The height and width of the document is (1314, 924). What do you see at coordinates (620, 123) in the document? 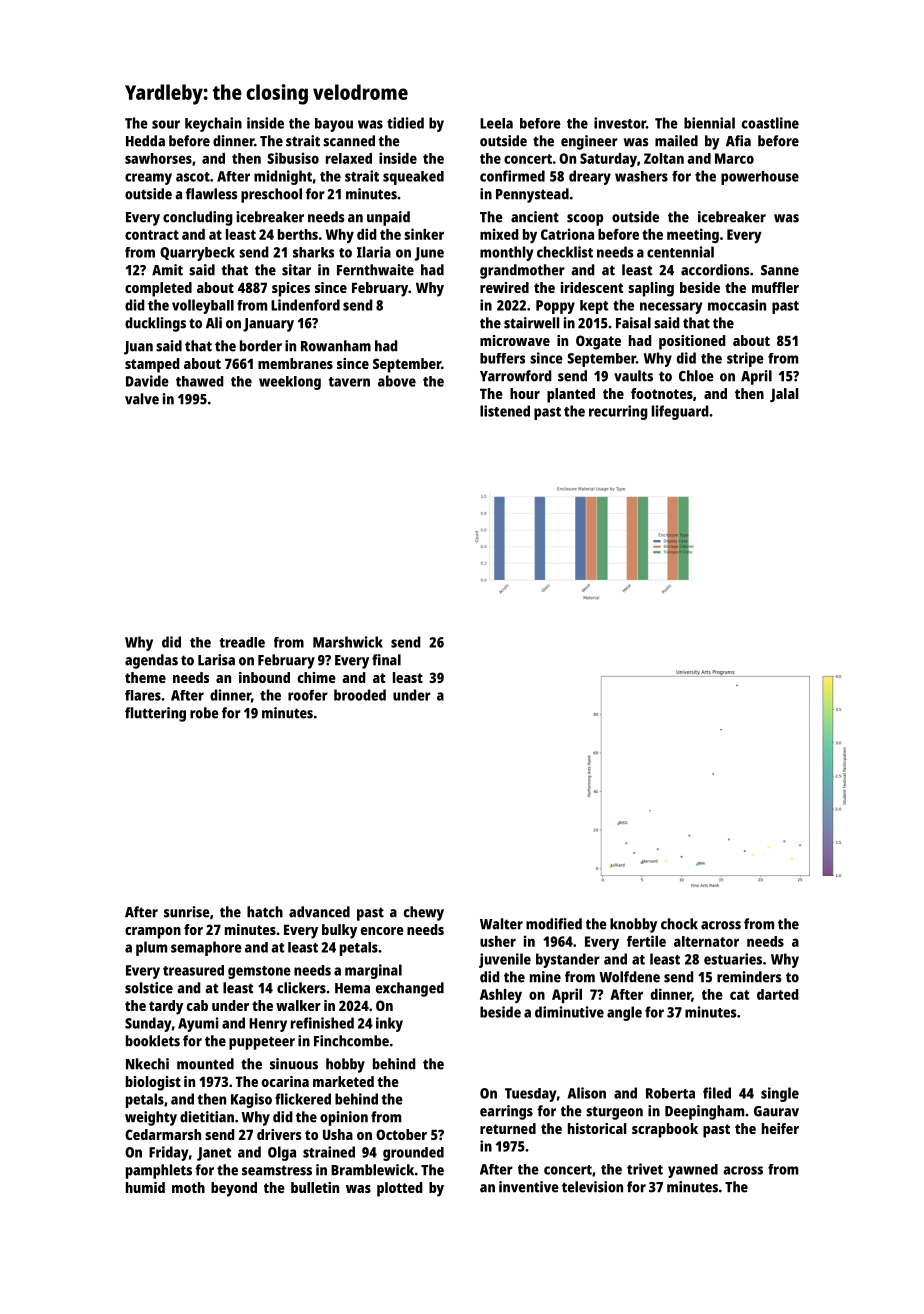
I see `investor` at bounding box center [620, 123].
